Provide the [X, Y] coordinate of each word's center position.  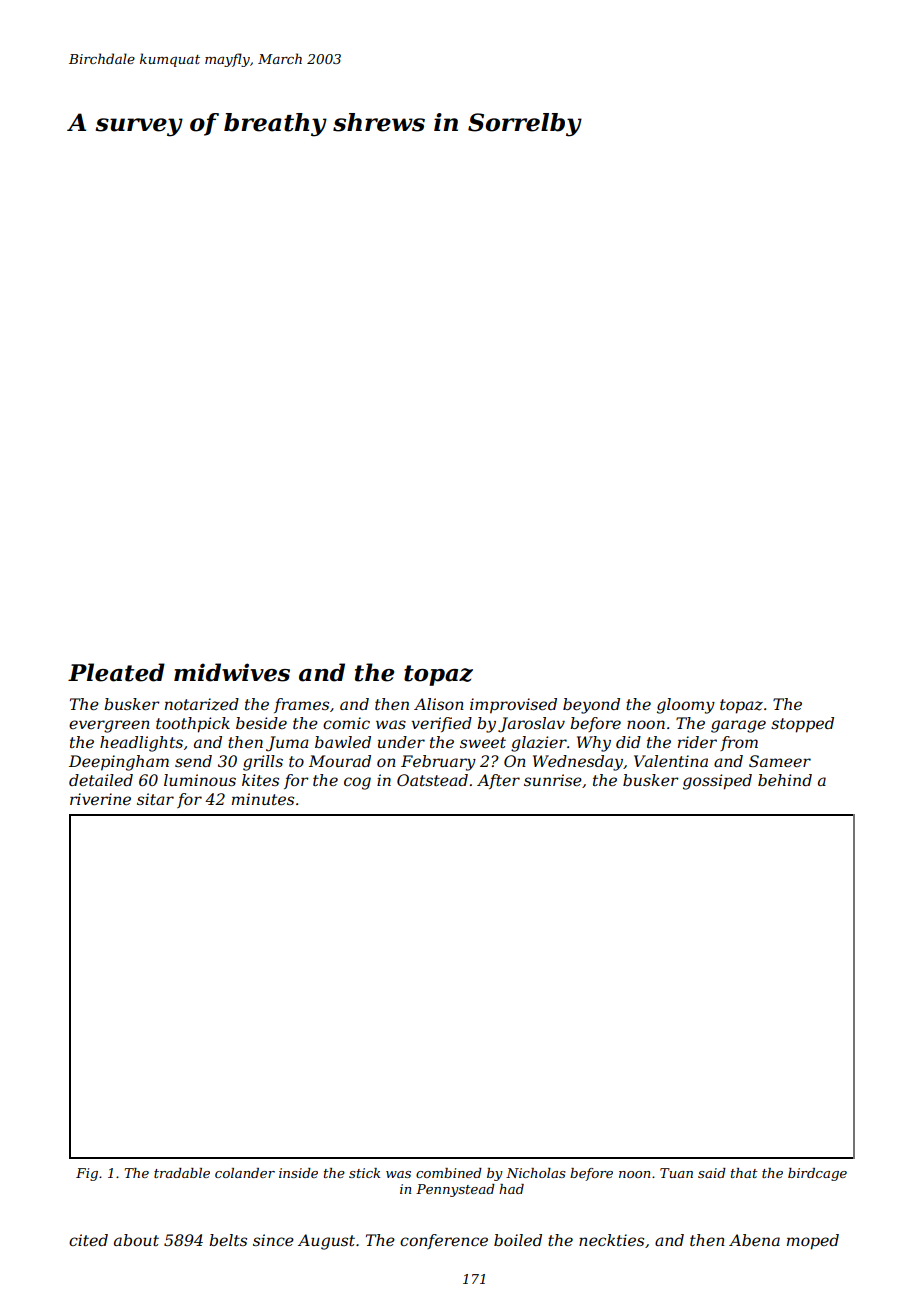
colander [245, 1173]
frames [301, 705]
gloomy [686, 706]
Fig [87, 1174]
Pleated [116, 672]
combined [449, 1173]
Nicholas [536, 1173]
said [712, 1173]
